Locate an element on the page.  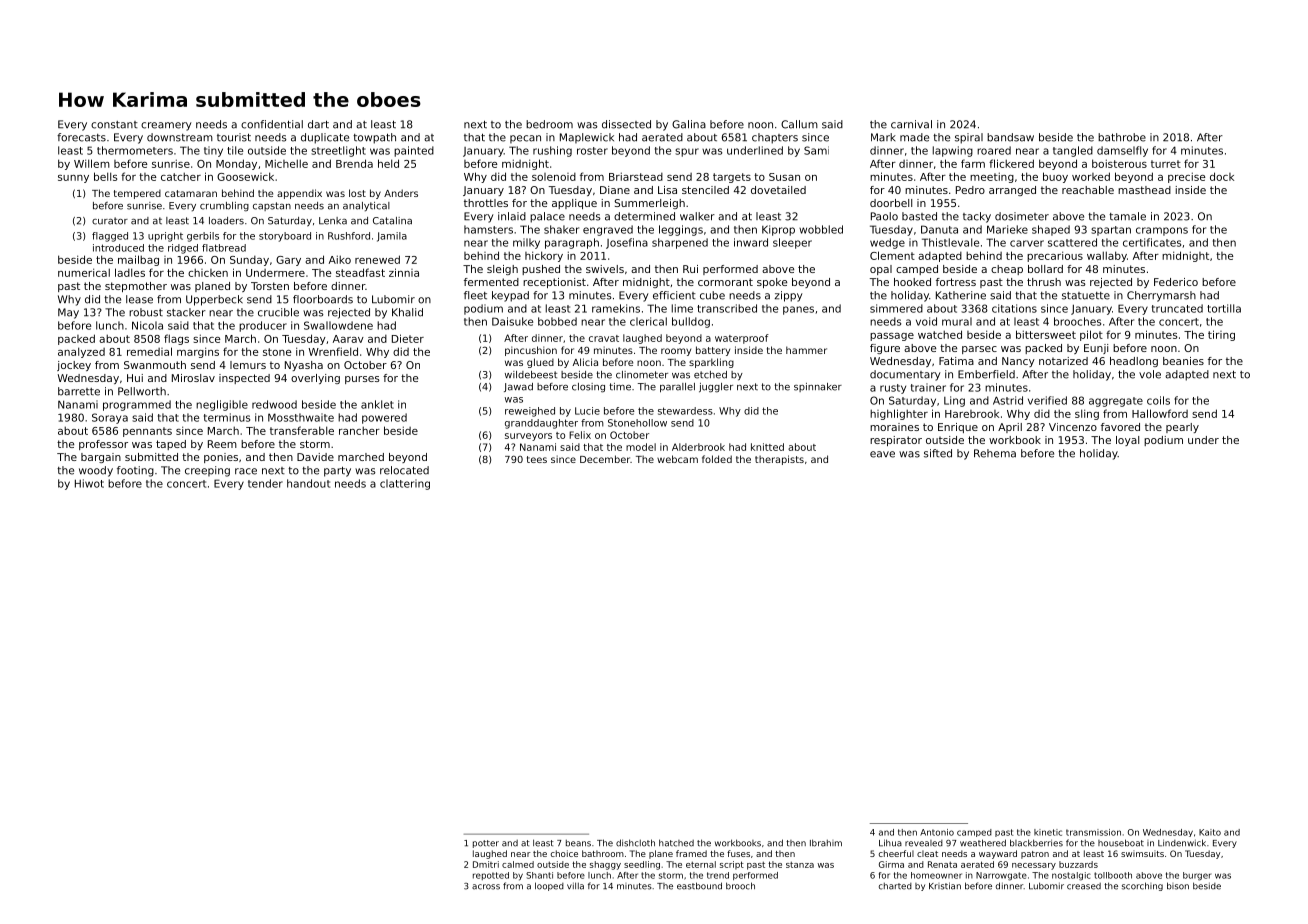
transferable is located at coordinates (302, 430).
